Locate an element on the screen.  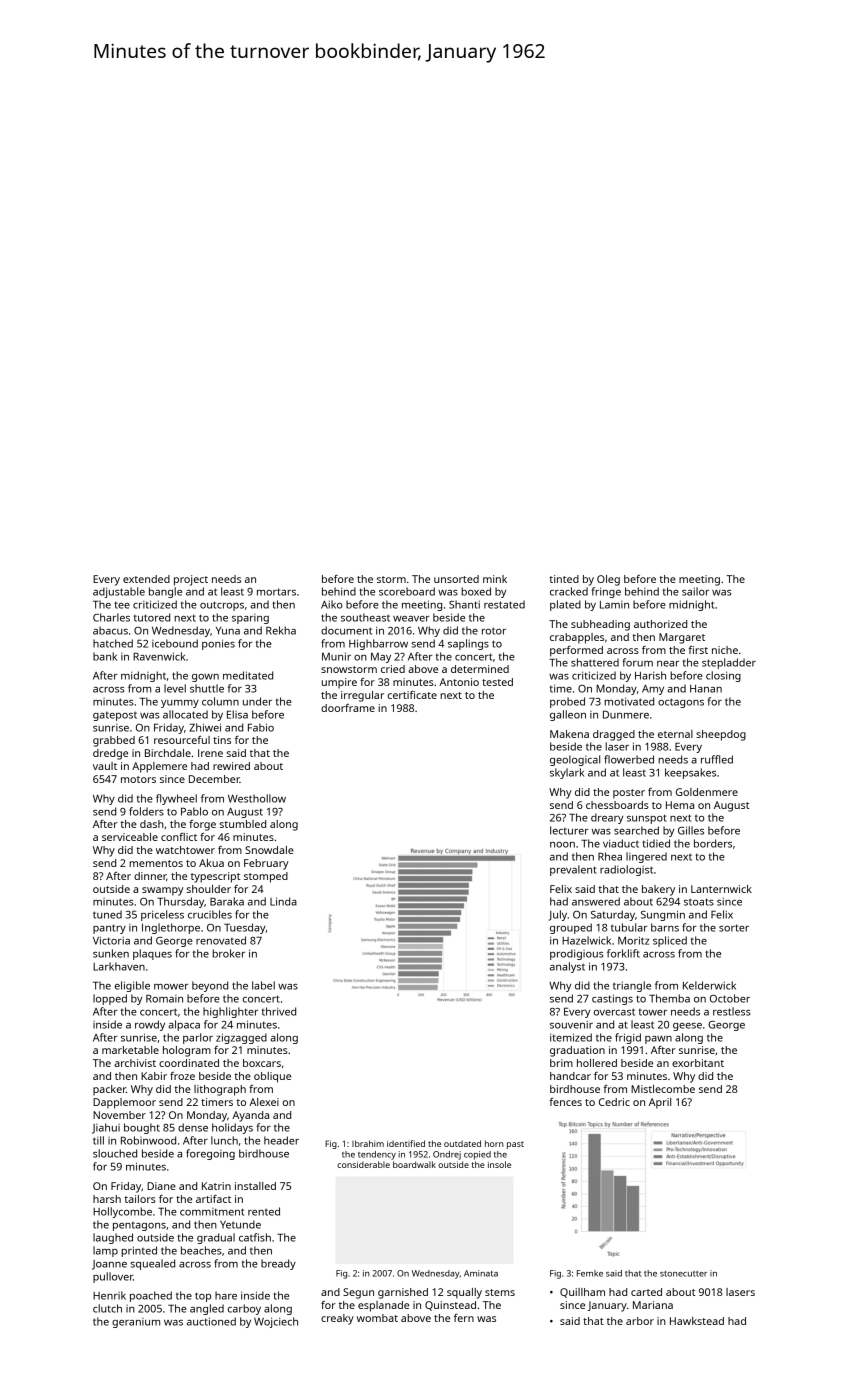
lopped is located at coordinates (110, 999).
